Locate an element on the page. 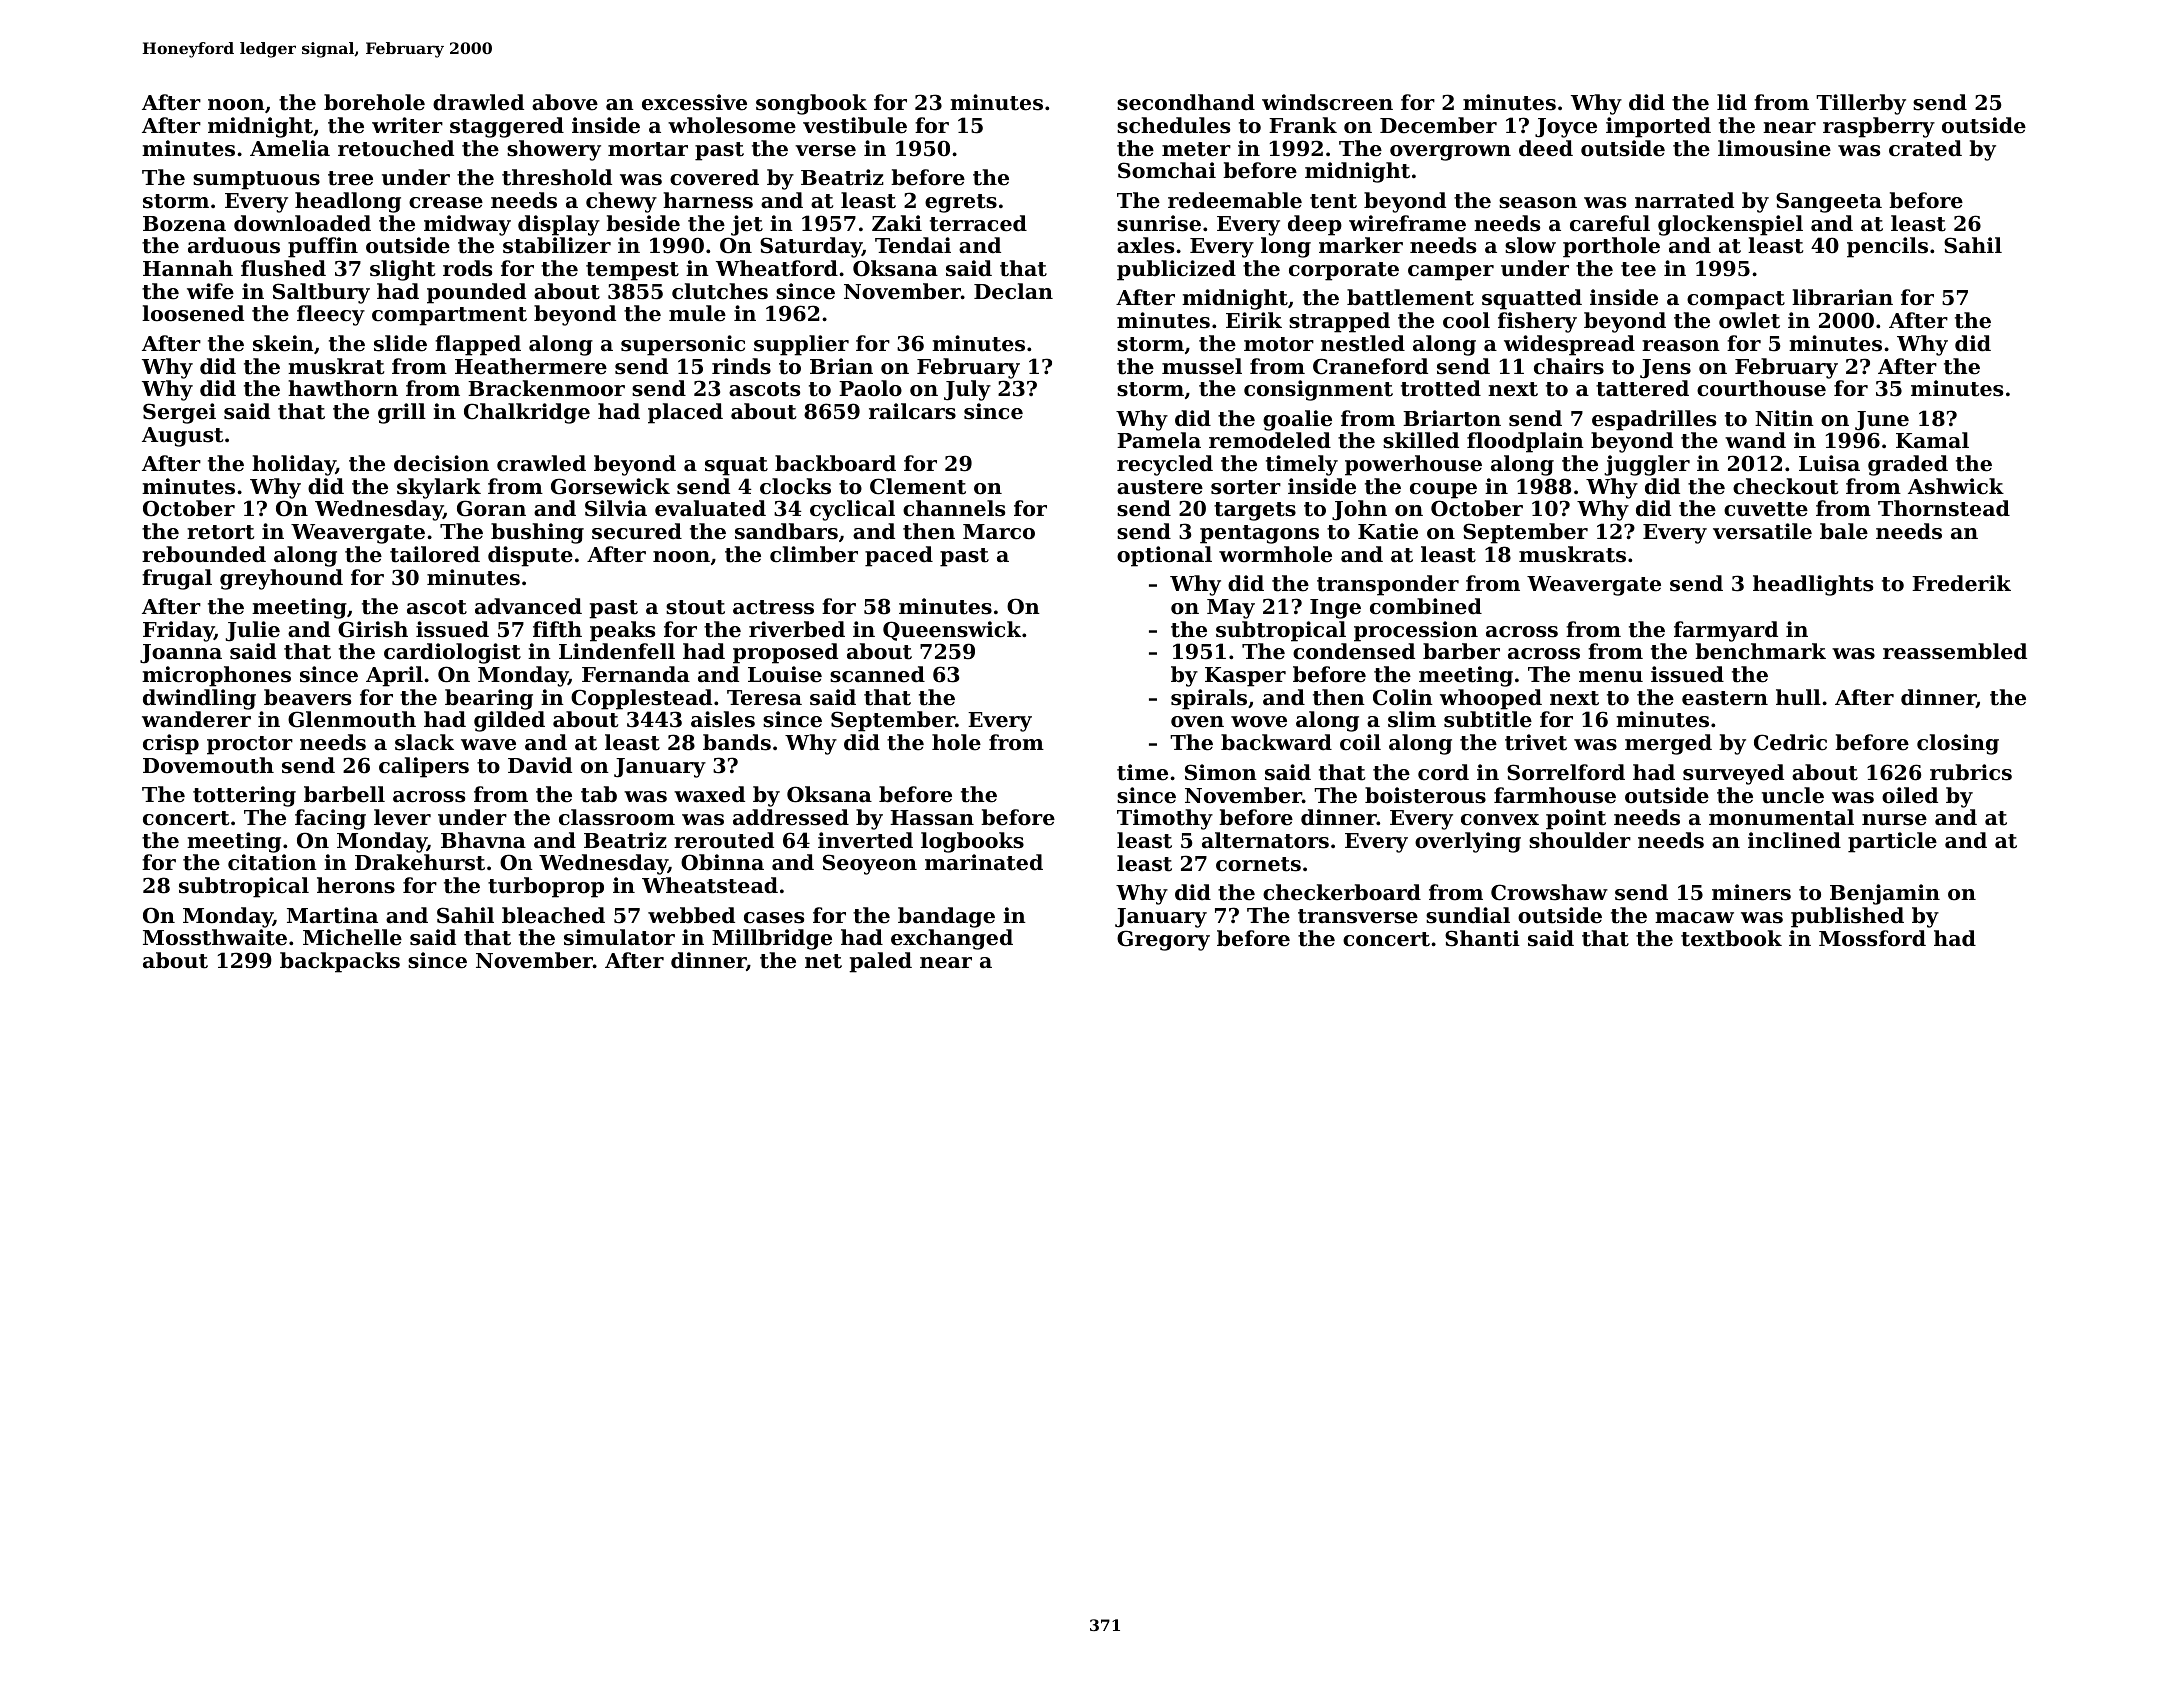 Image resolution: width=2178 pixels, height=1683 pixels. Tillerby is located at coordinates (1861, 104).
